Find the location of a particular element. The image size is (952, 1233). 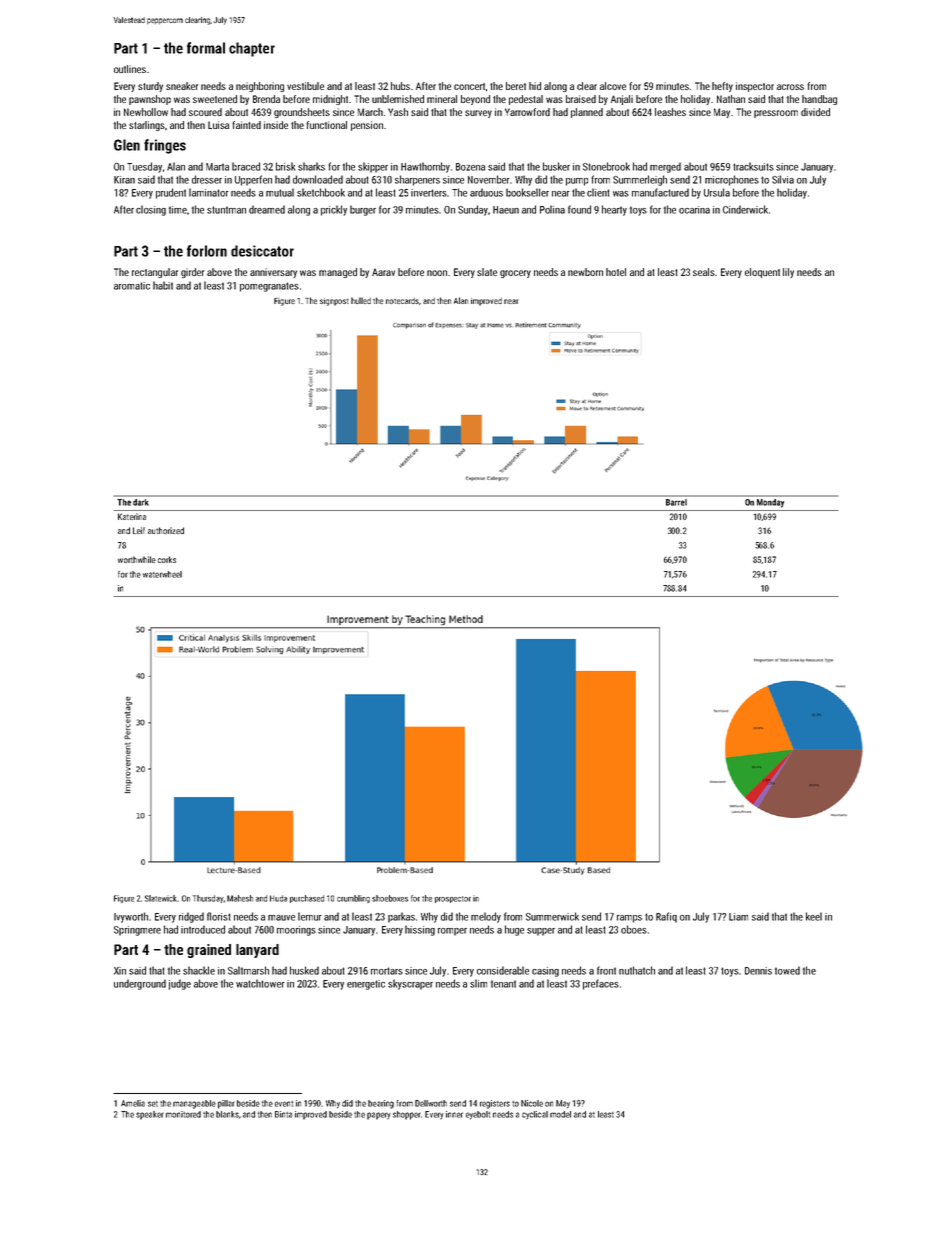

handbag is located at coordinates (819, 100).
